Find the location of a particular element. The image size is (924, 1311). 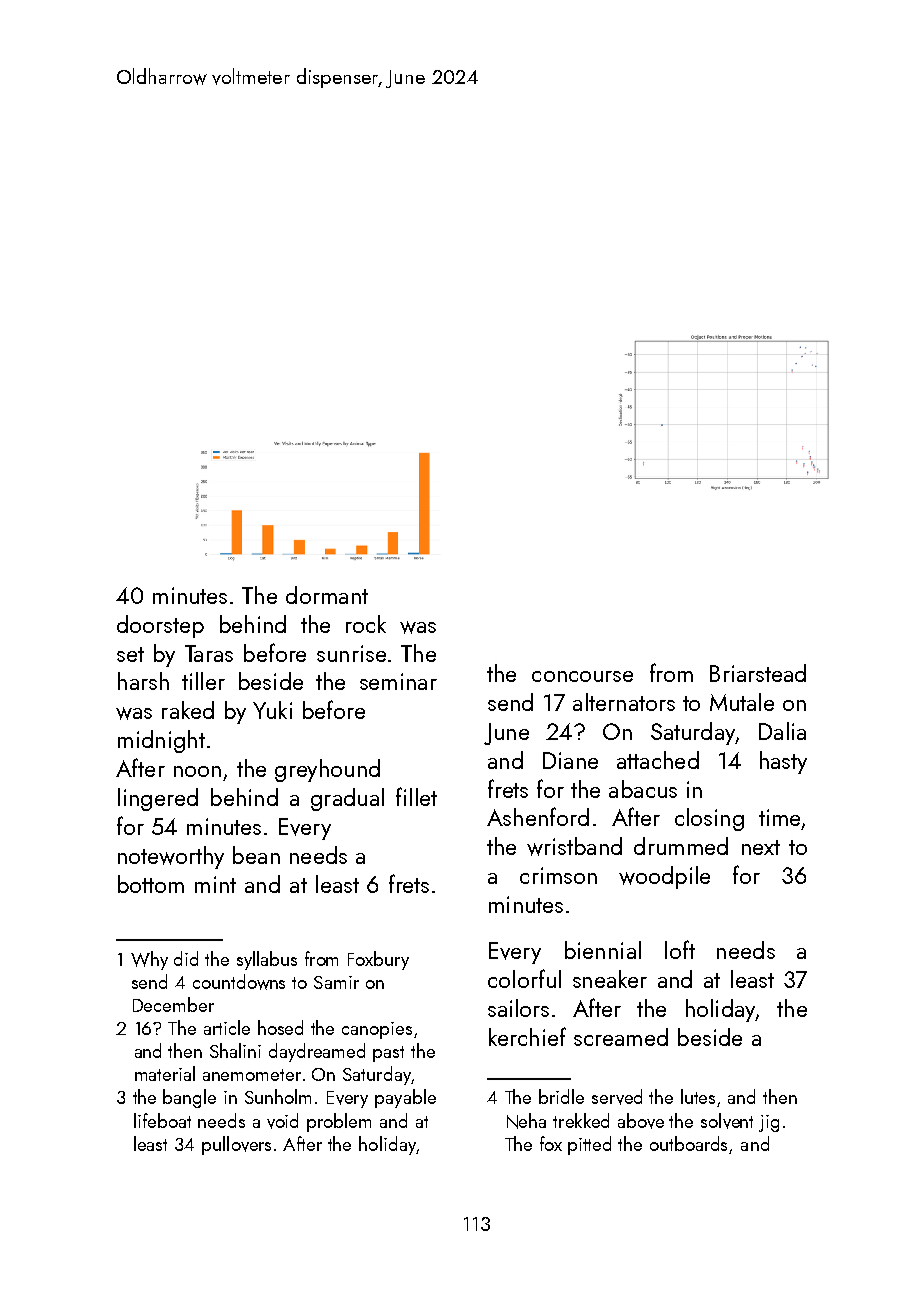

doorstep is located at coordinates (160, 626).
